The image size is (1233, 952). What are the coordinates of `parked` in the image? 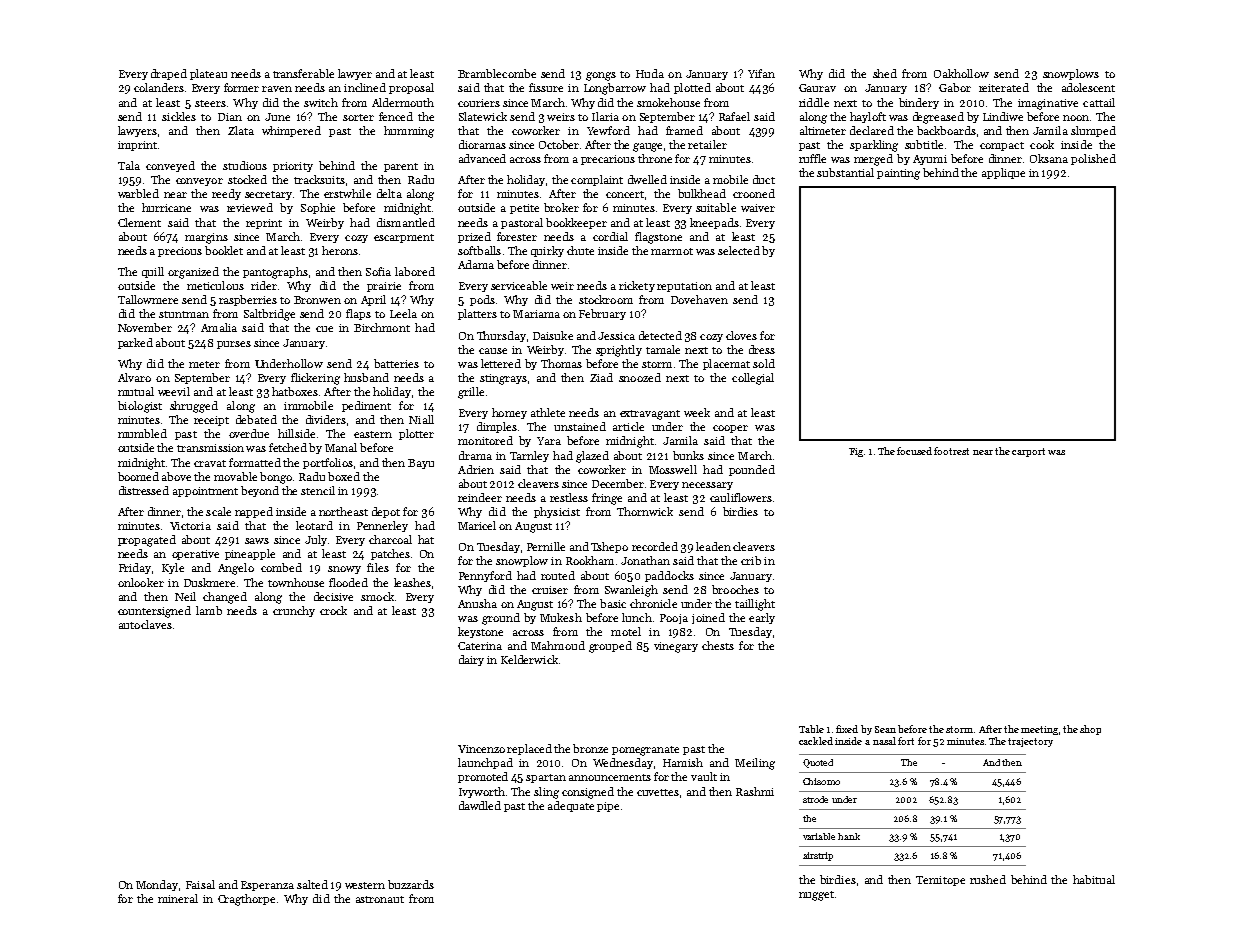 It's located at (135, 343).
